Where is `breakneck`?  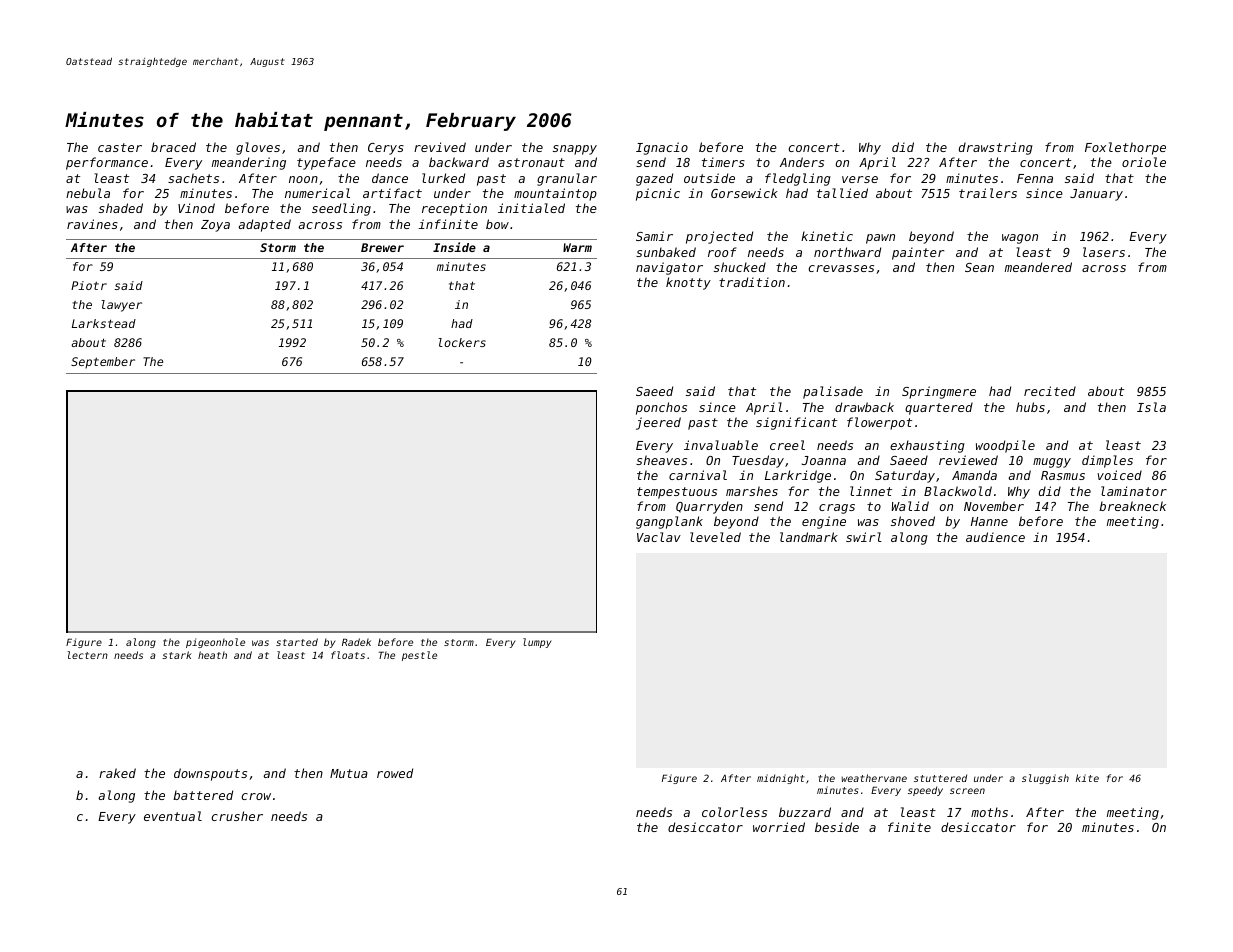
breakneck is located at coordinates (1132, 506).
